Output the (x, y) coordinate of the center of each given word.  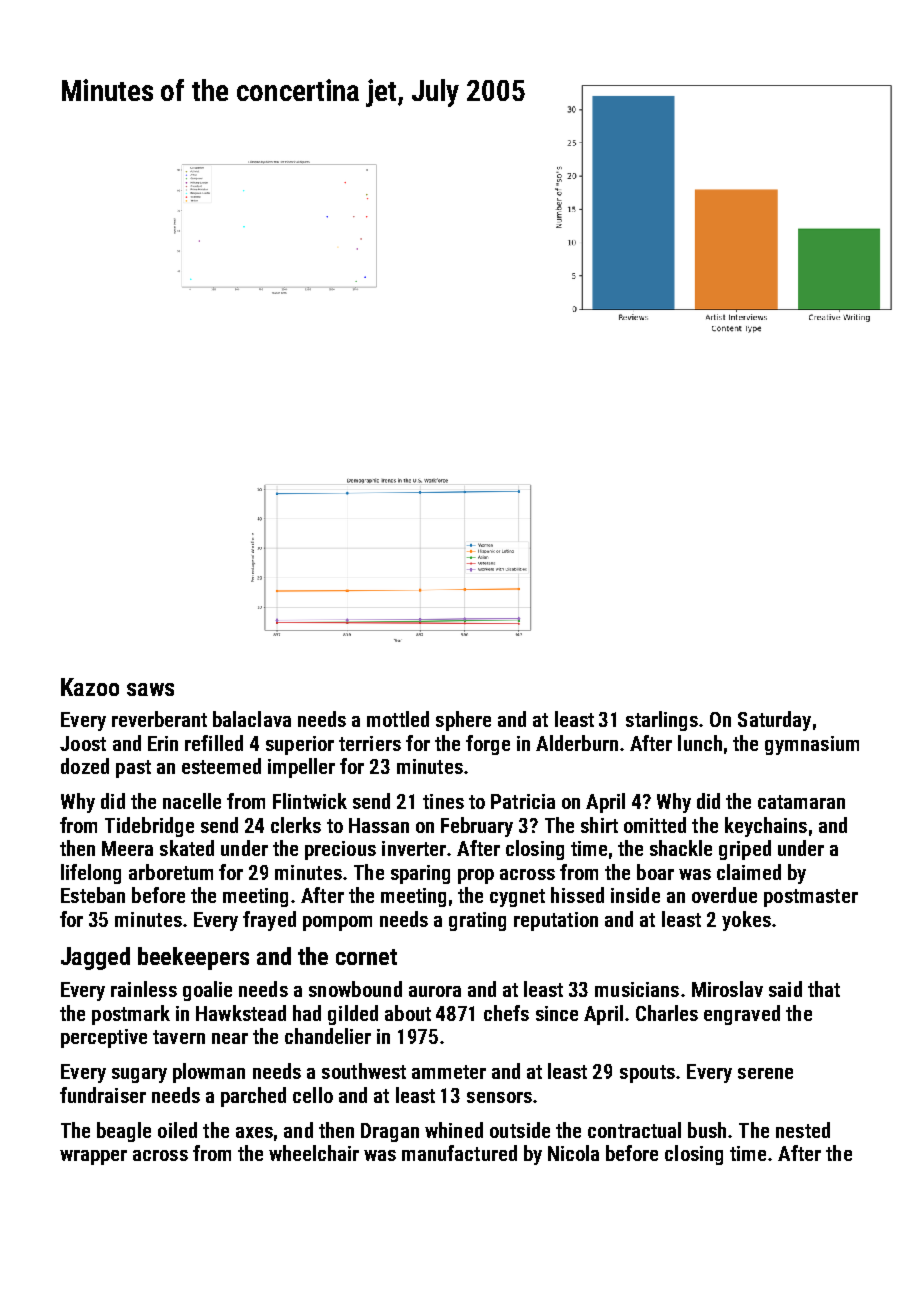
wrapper (93, 1157)
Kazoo (90, 687)
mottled (398, 719)
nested (803, 1130)
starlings (662, 721)
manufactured (459, 1153)
